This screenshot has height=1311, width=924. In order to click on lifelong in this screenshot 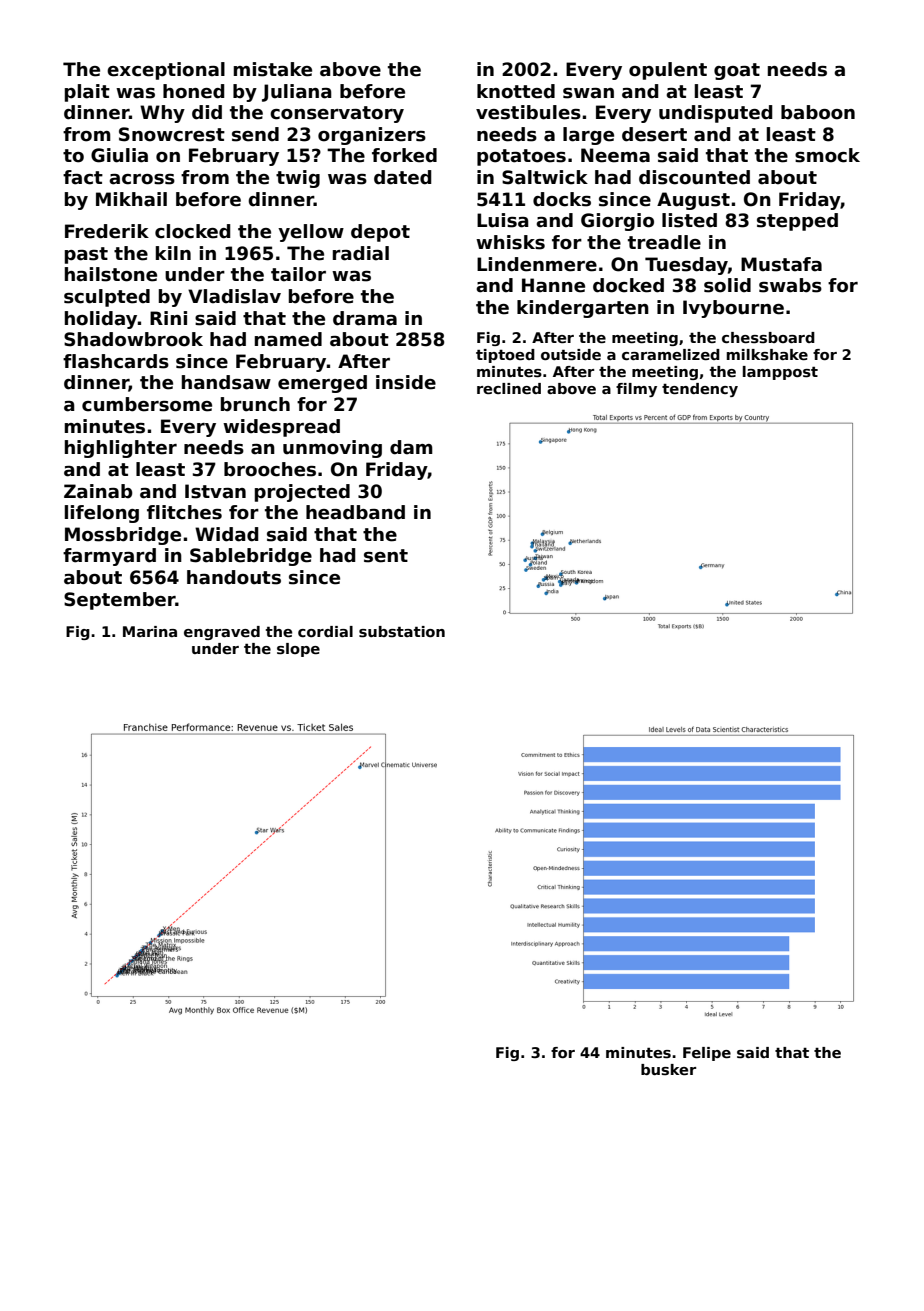, I will do `click(102, 514)`.
